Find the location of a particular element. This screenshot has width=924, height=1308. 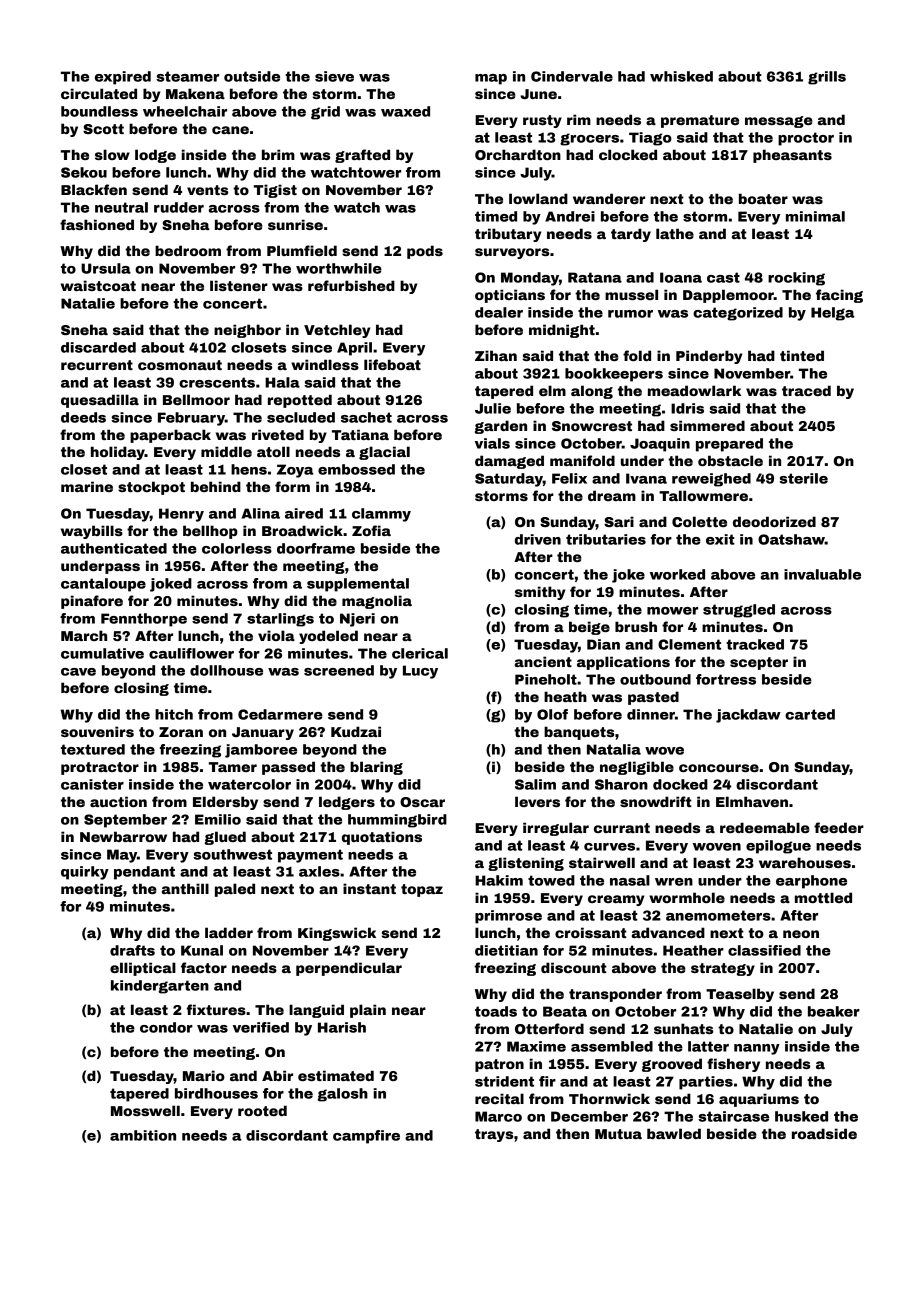

Kudzai is located at coordinates (356, 731).
